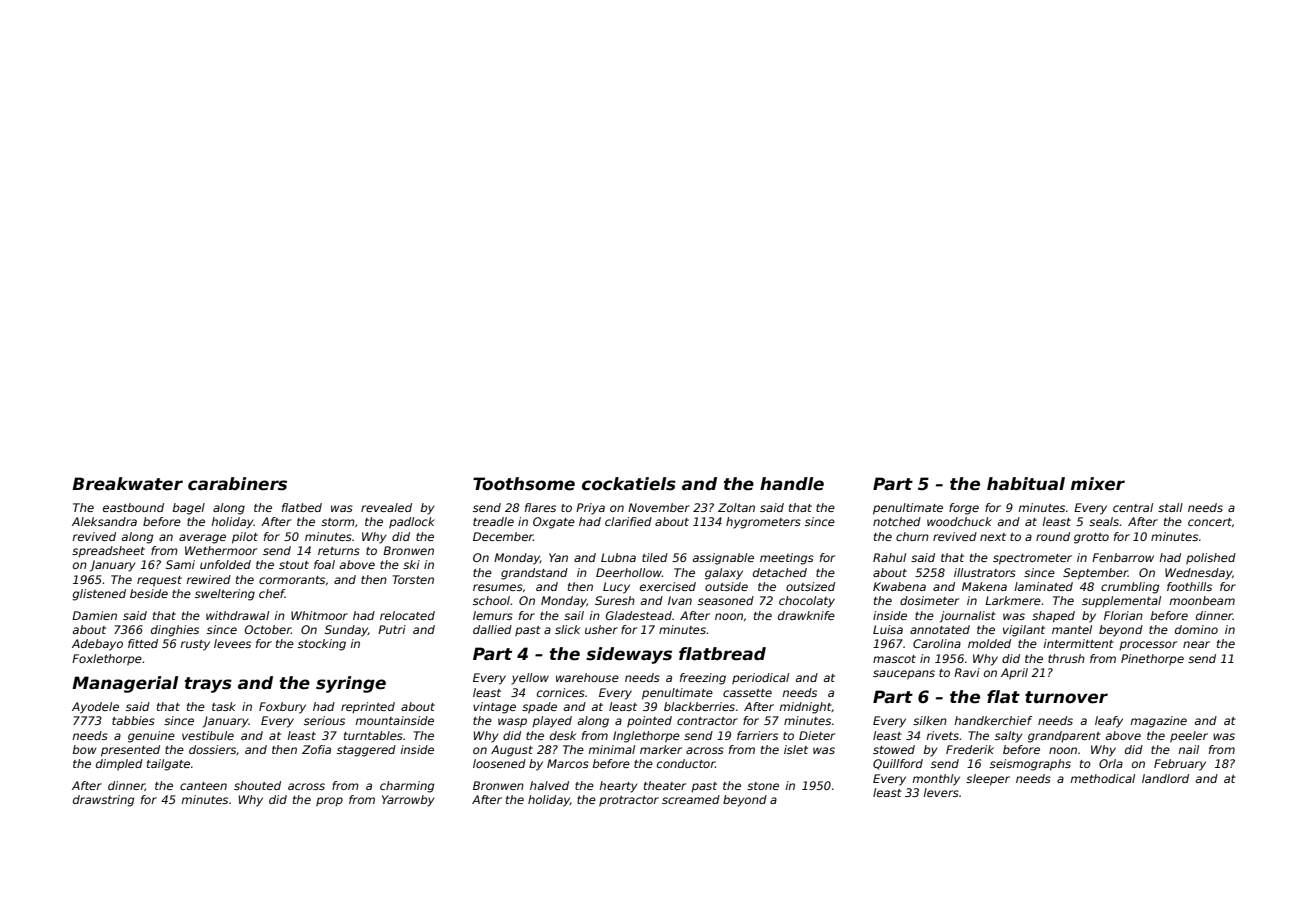 The height and width of the document is (924, 1308). I want to click on November, so click(659, 507).
